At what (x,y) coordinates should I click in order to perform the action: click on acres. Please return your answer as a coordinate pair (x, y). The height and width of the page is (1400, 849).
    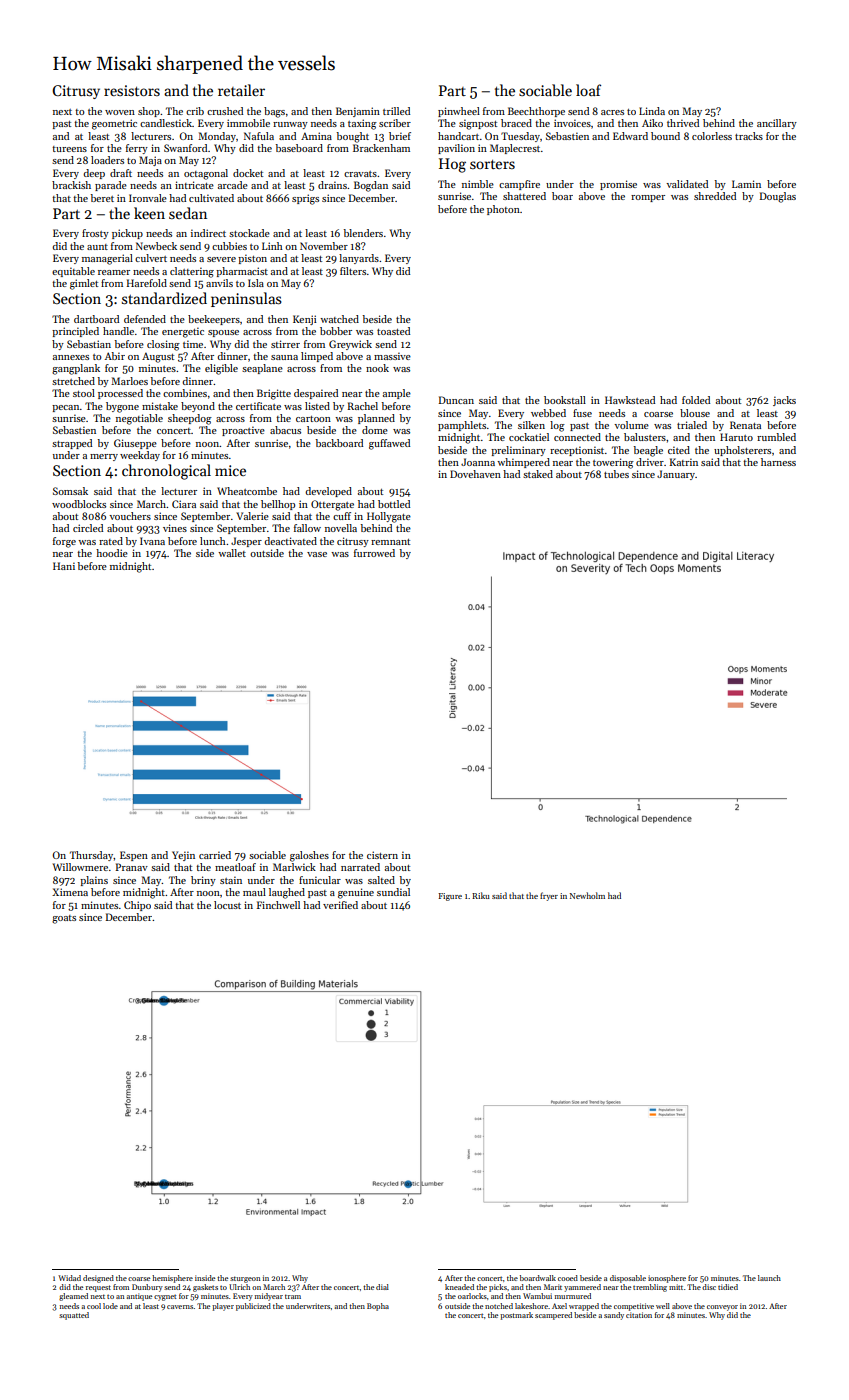
    Looking at the image, I should click on (612, 112).
